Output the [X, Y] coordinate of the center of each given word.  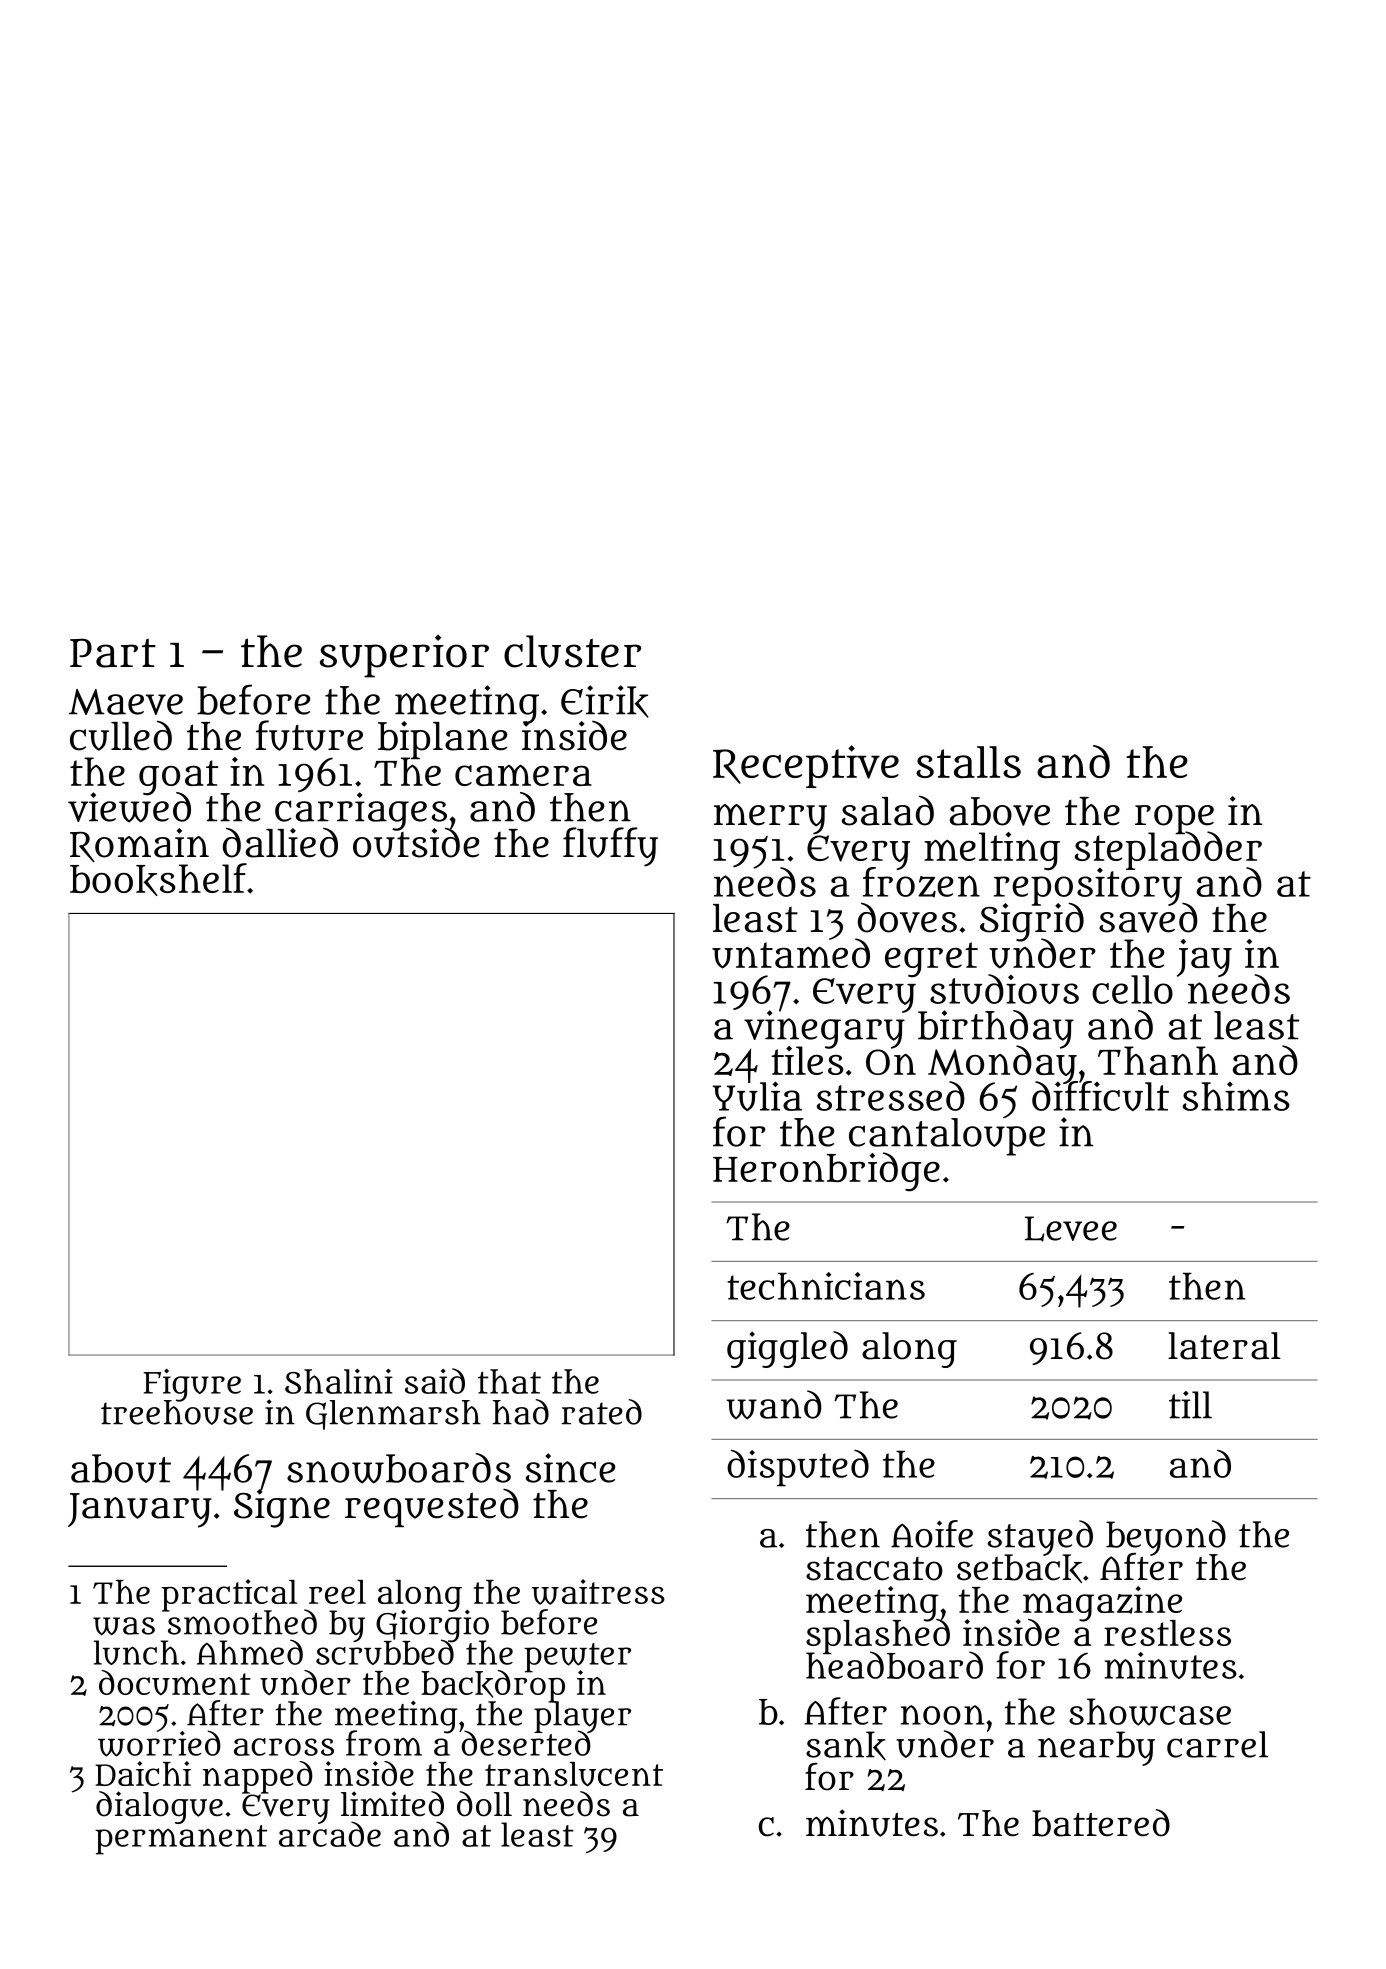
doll [484, 1804]
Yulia [757, 1096]
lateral [1224, 1346]
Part [113, 653]
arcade [330, 1835]
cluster [572, 651]
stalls [968, 762]
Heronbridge [826, 1172]
